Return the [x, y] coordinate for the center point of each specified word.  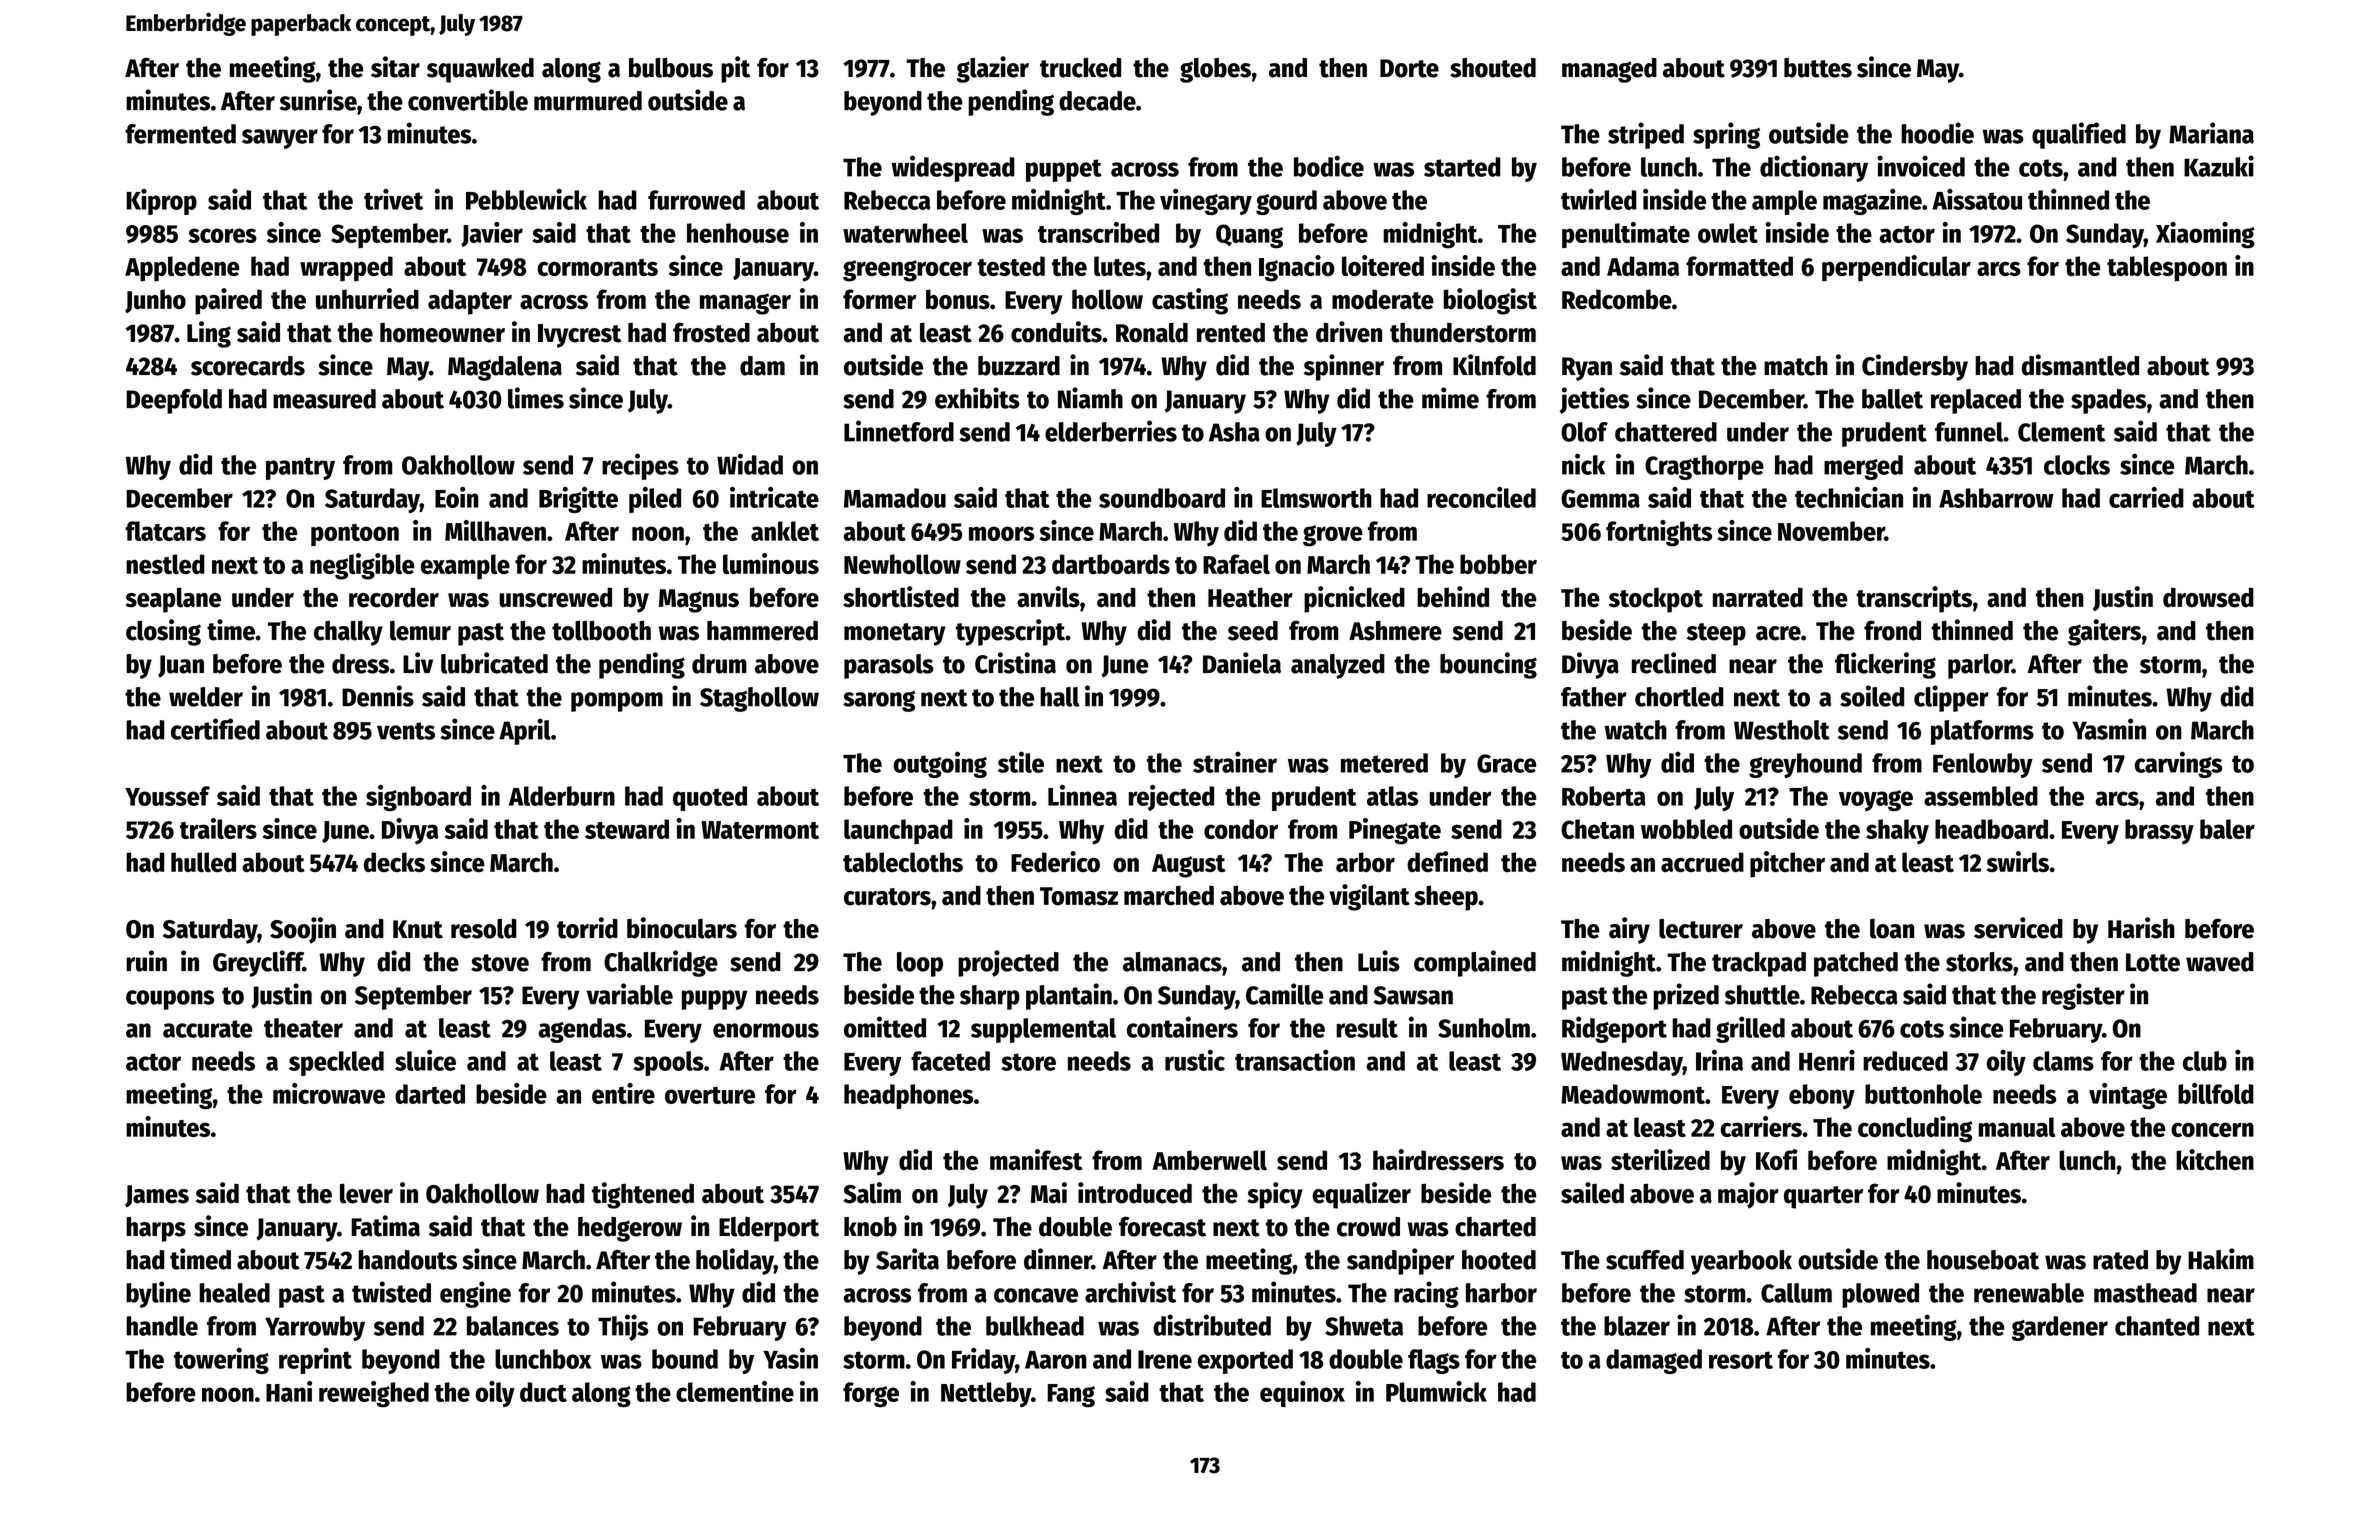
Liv [418, 662]
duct [543, 1392]
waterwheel [905, 233]
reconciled [1481, 497]
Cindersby [1915, 367]
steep [1716, 634]
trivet [393, 199]
